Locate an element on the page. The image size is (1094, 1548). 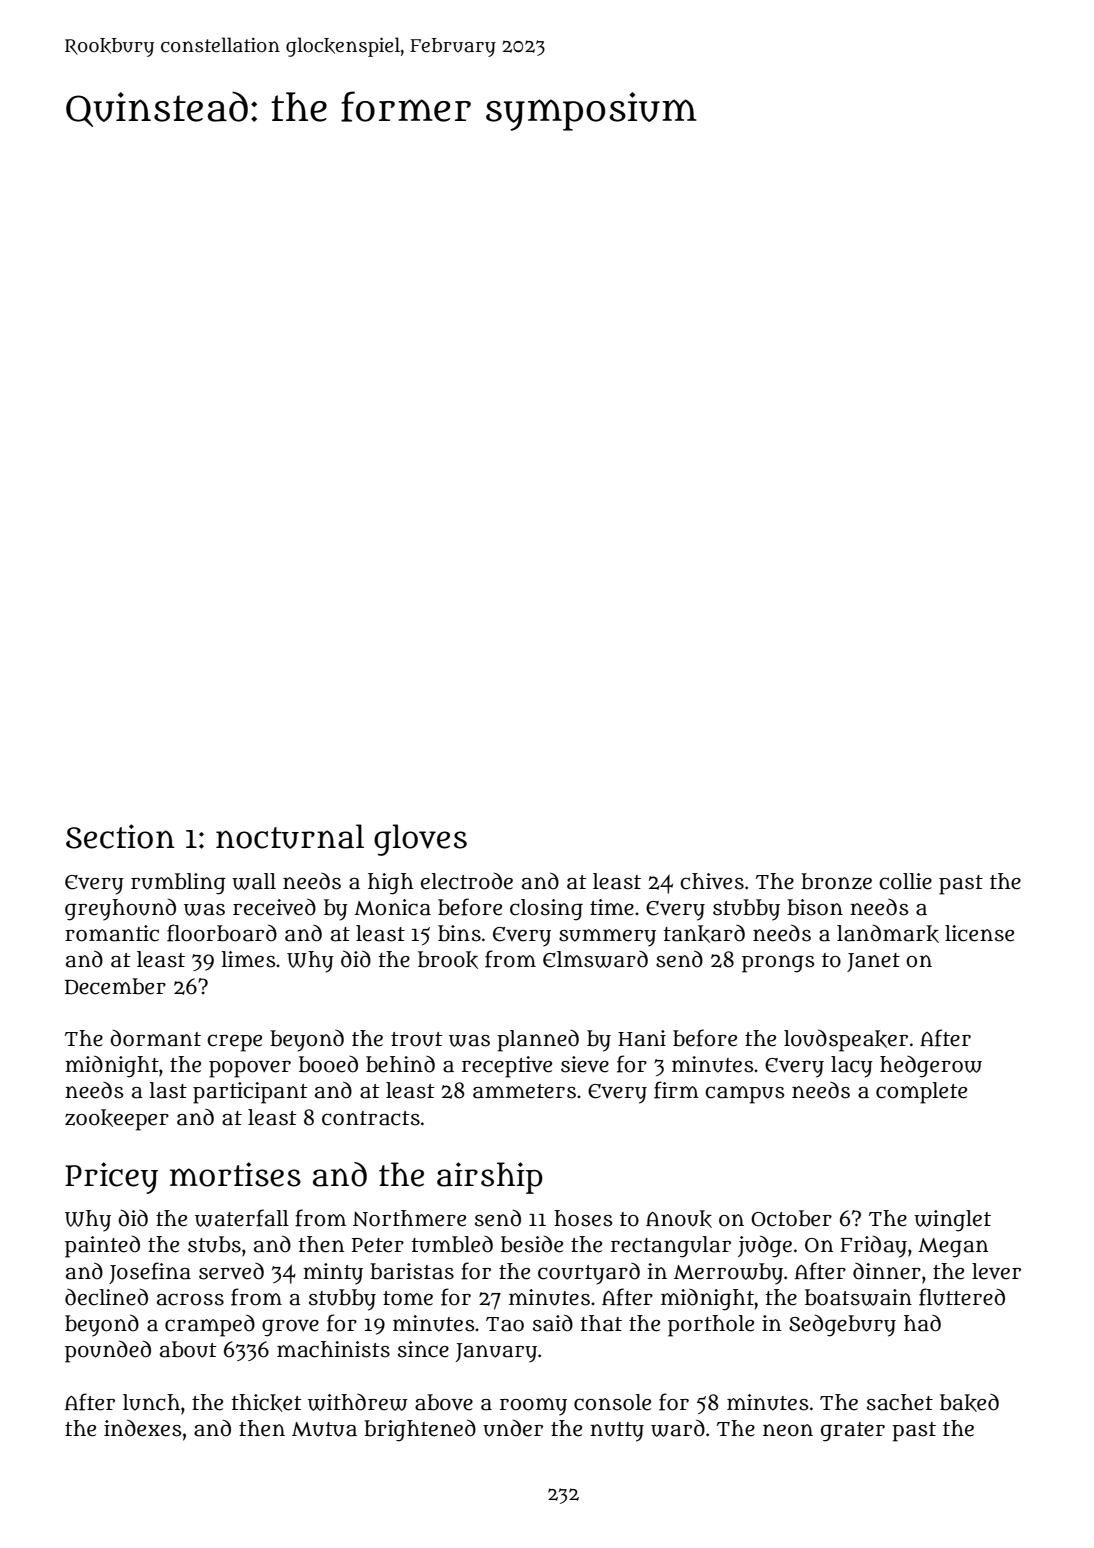
had is located at coordinates (922, 1323).
